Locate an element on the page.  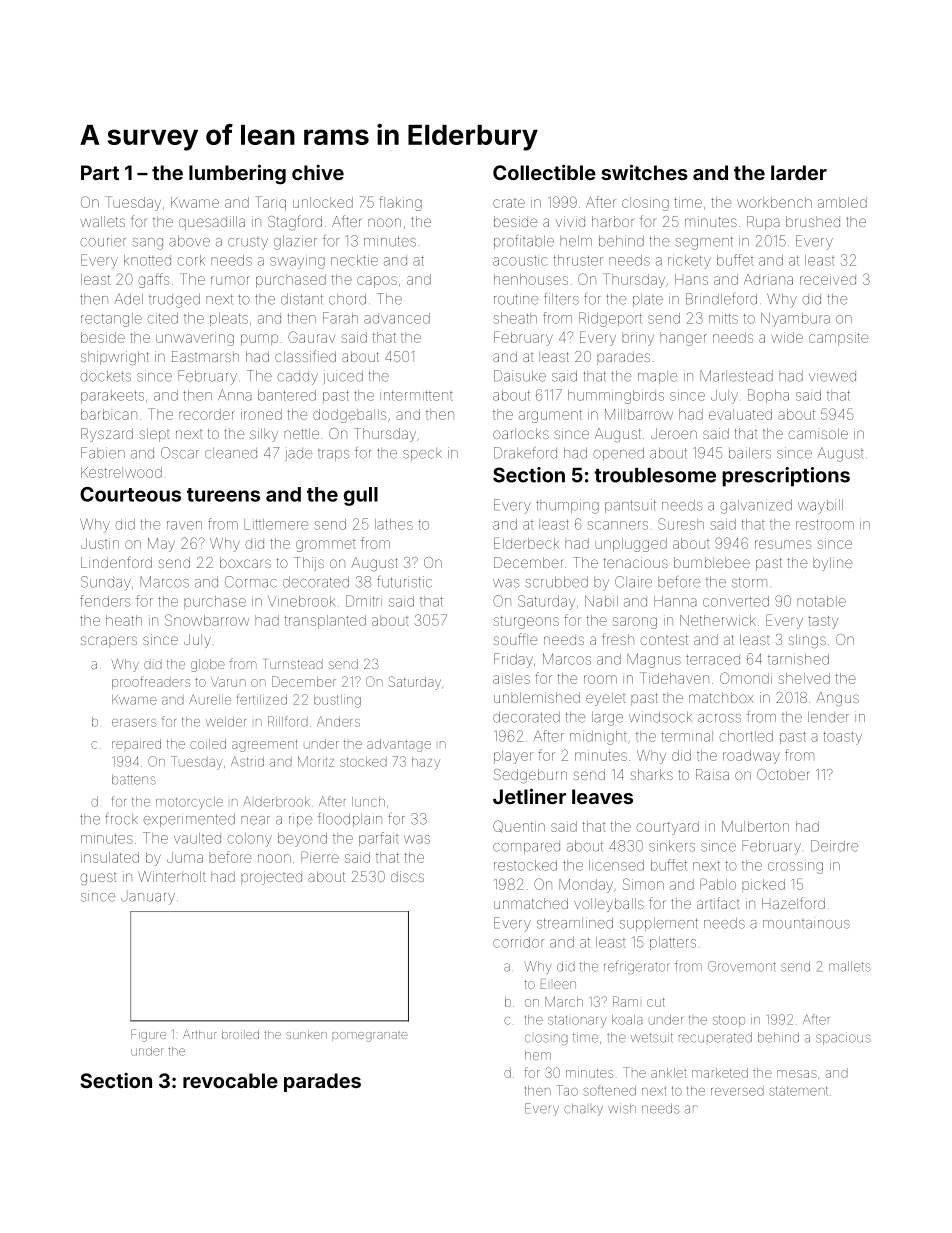
revocable is located at coordinates (230, 1080).
